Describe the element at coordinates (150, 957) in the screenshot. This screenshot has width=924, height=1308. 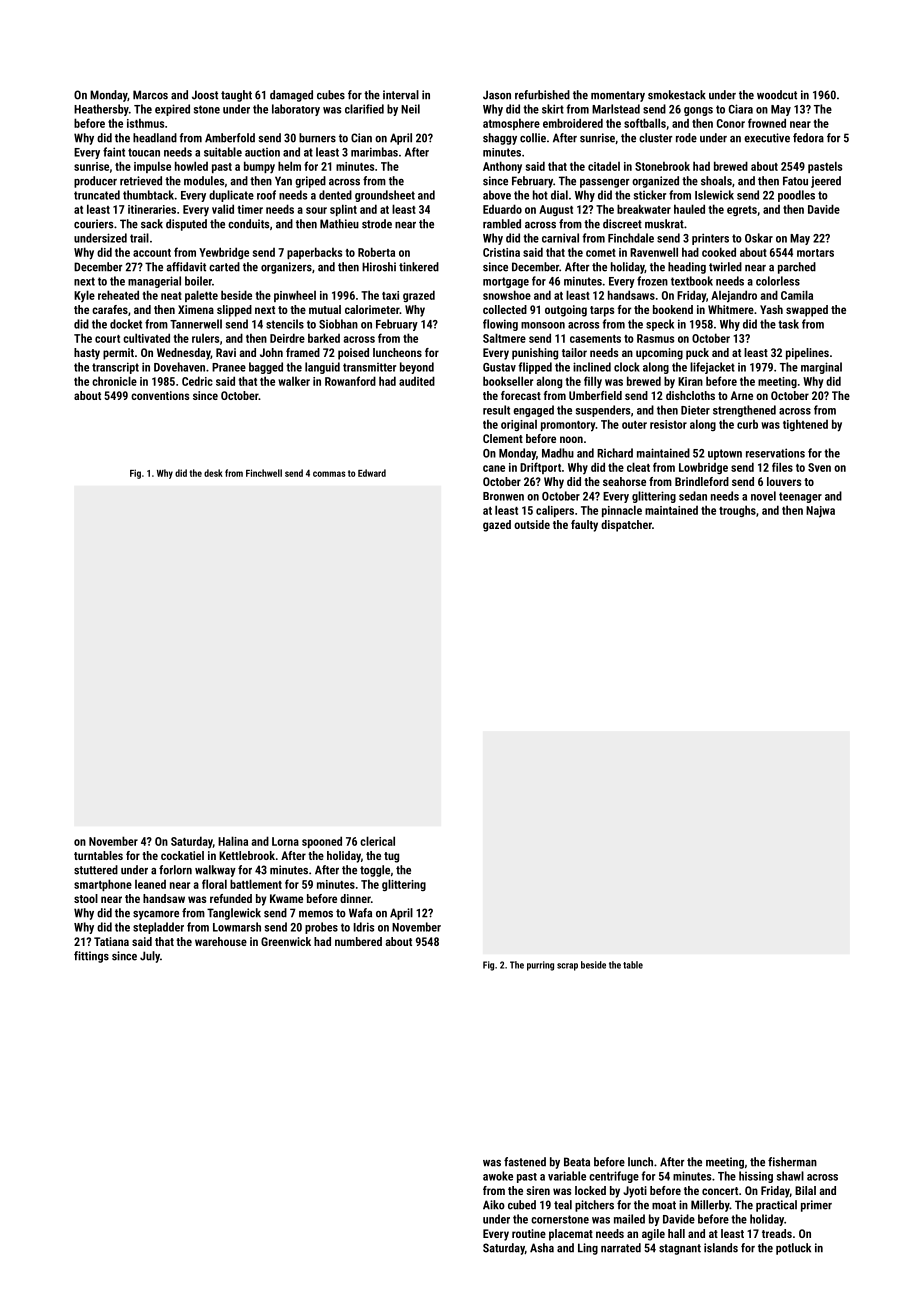
I see `July` at that location.
